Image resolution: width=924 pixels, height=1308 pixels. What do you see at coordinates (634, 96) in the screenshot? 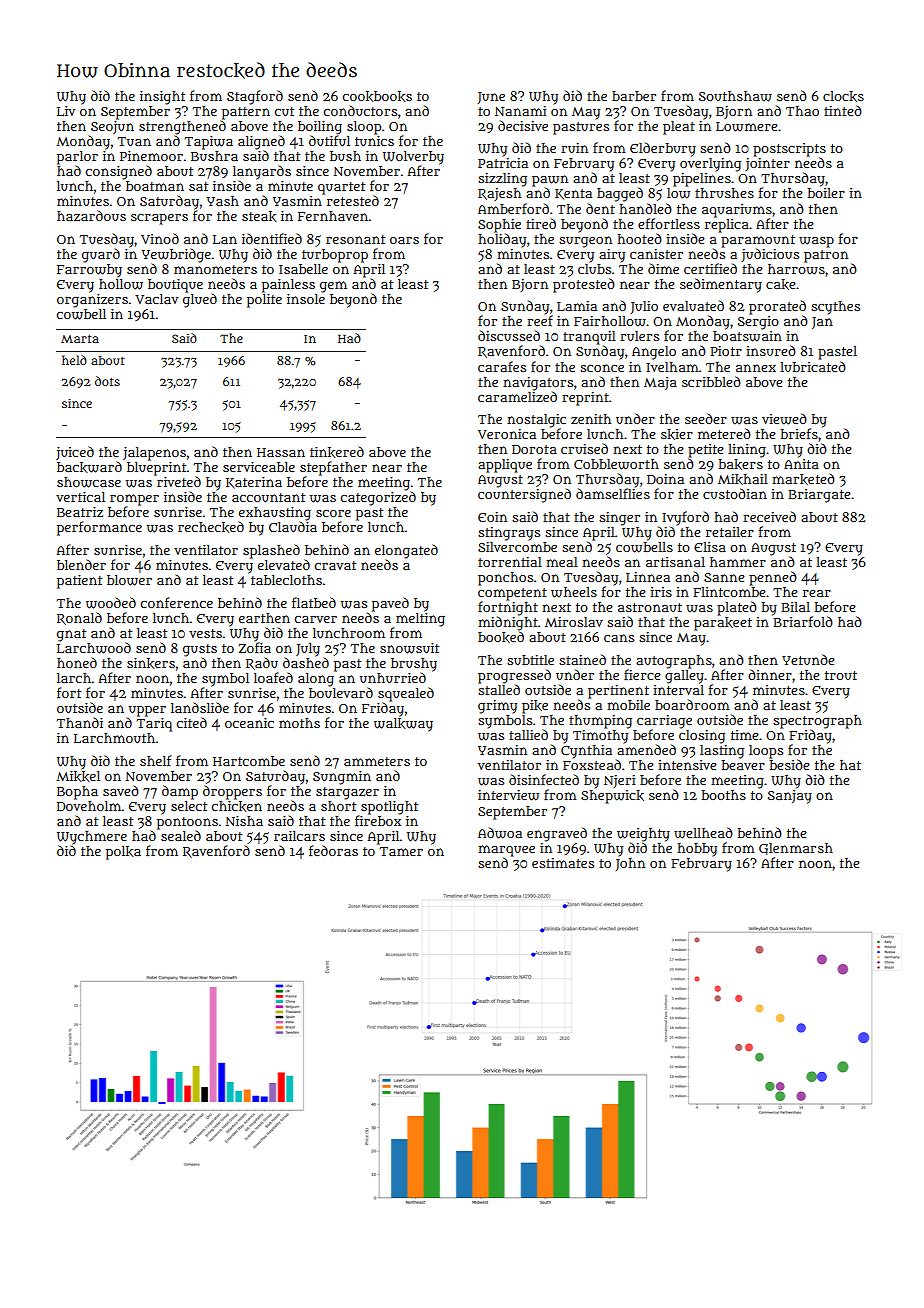
I see `barber` at bounding box center [634, 96].
